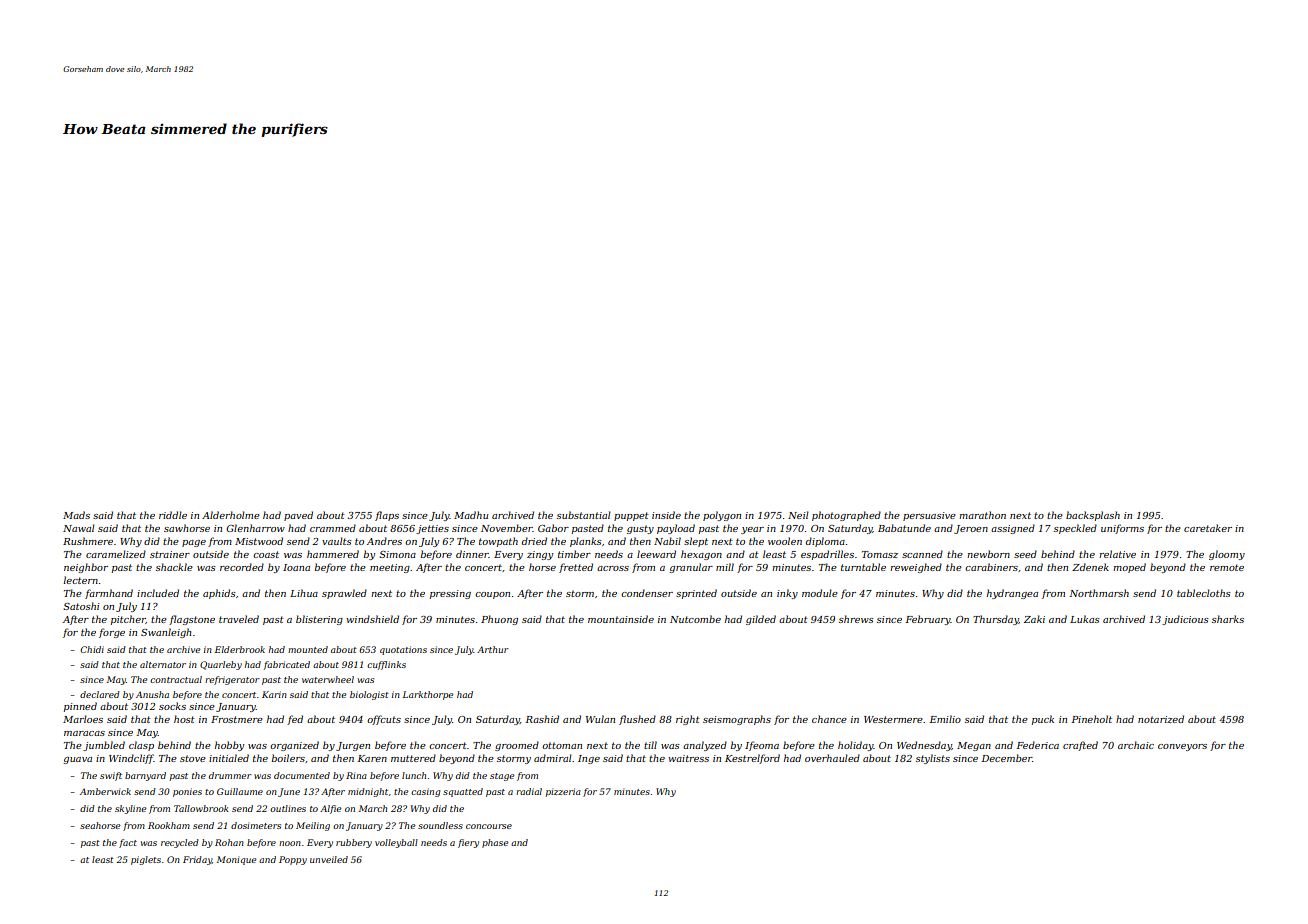 The image size is (1308, 924). Describe the element at coordinates (256, 825) in the screenshot. I see `dosimeters` at that location.
